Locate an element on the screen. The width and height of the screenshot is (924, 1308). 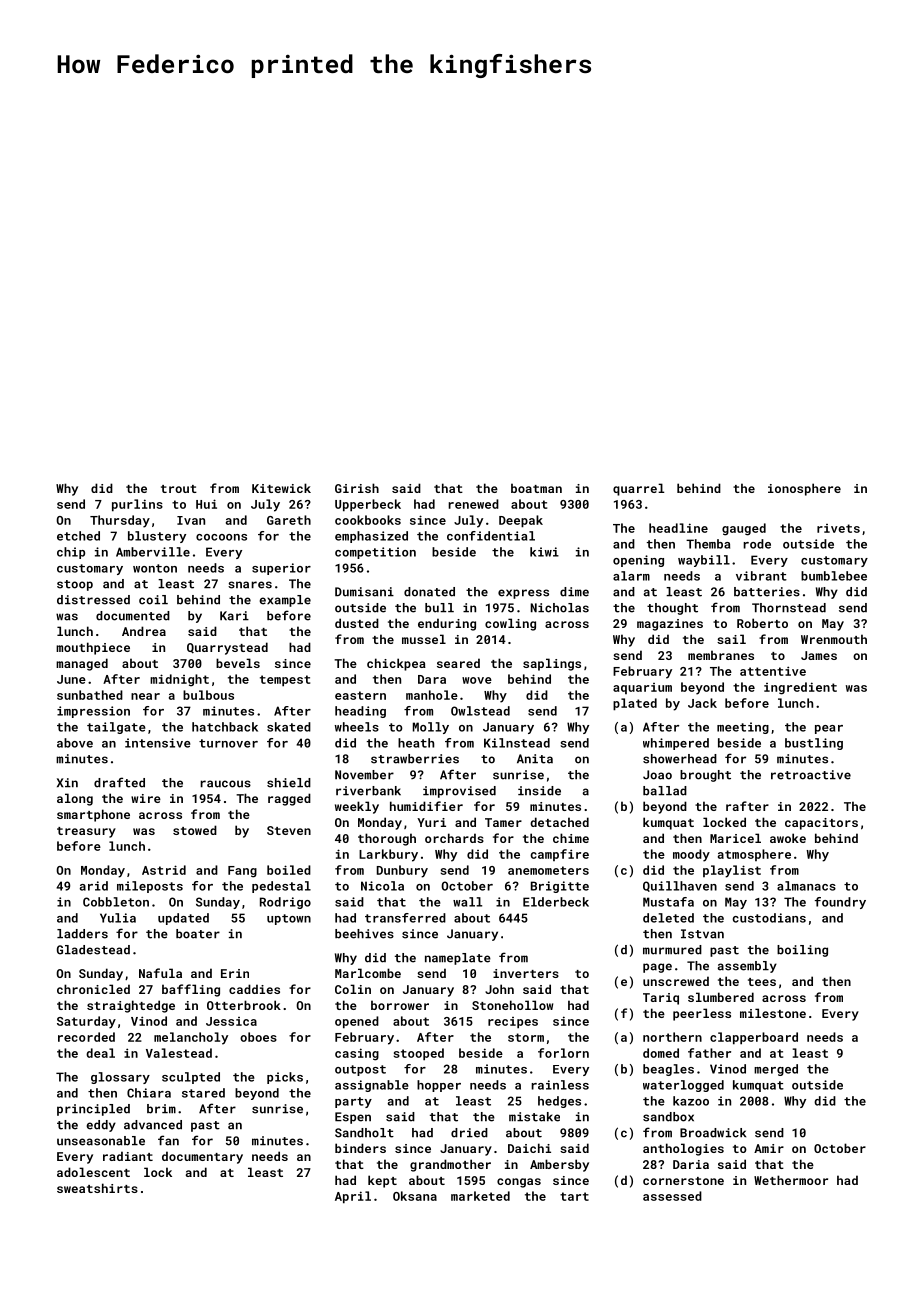
wheels is located at coordinates (357, 727).
